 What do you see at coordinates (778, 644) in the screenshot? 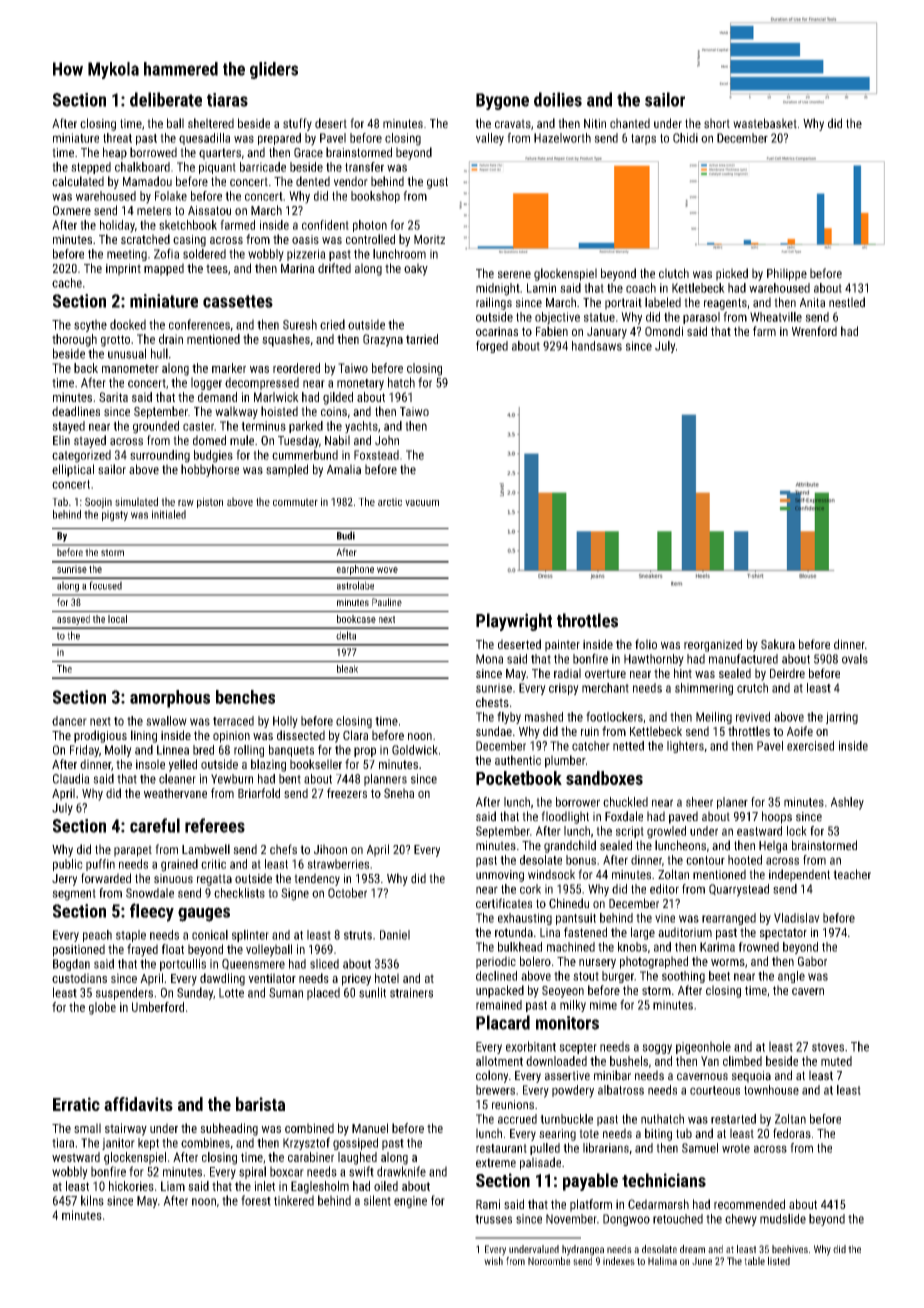
I see `Sakura` at bounding box center [778, 644].
